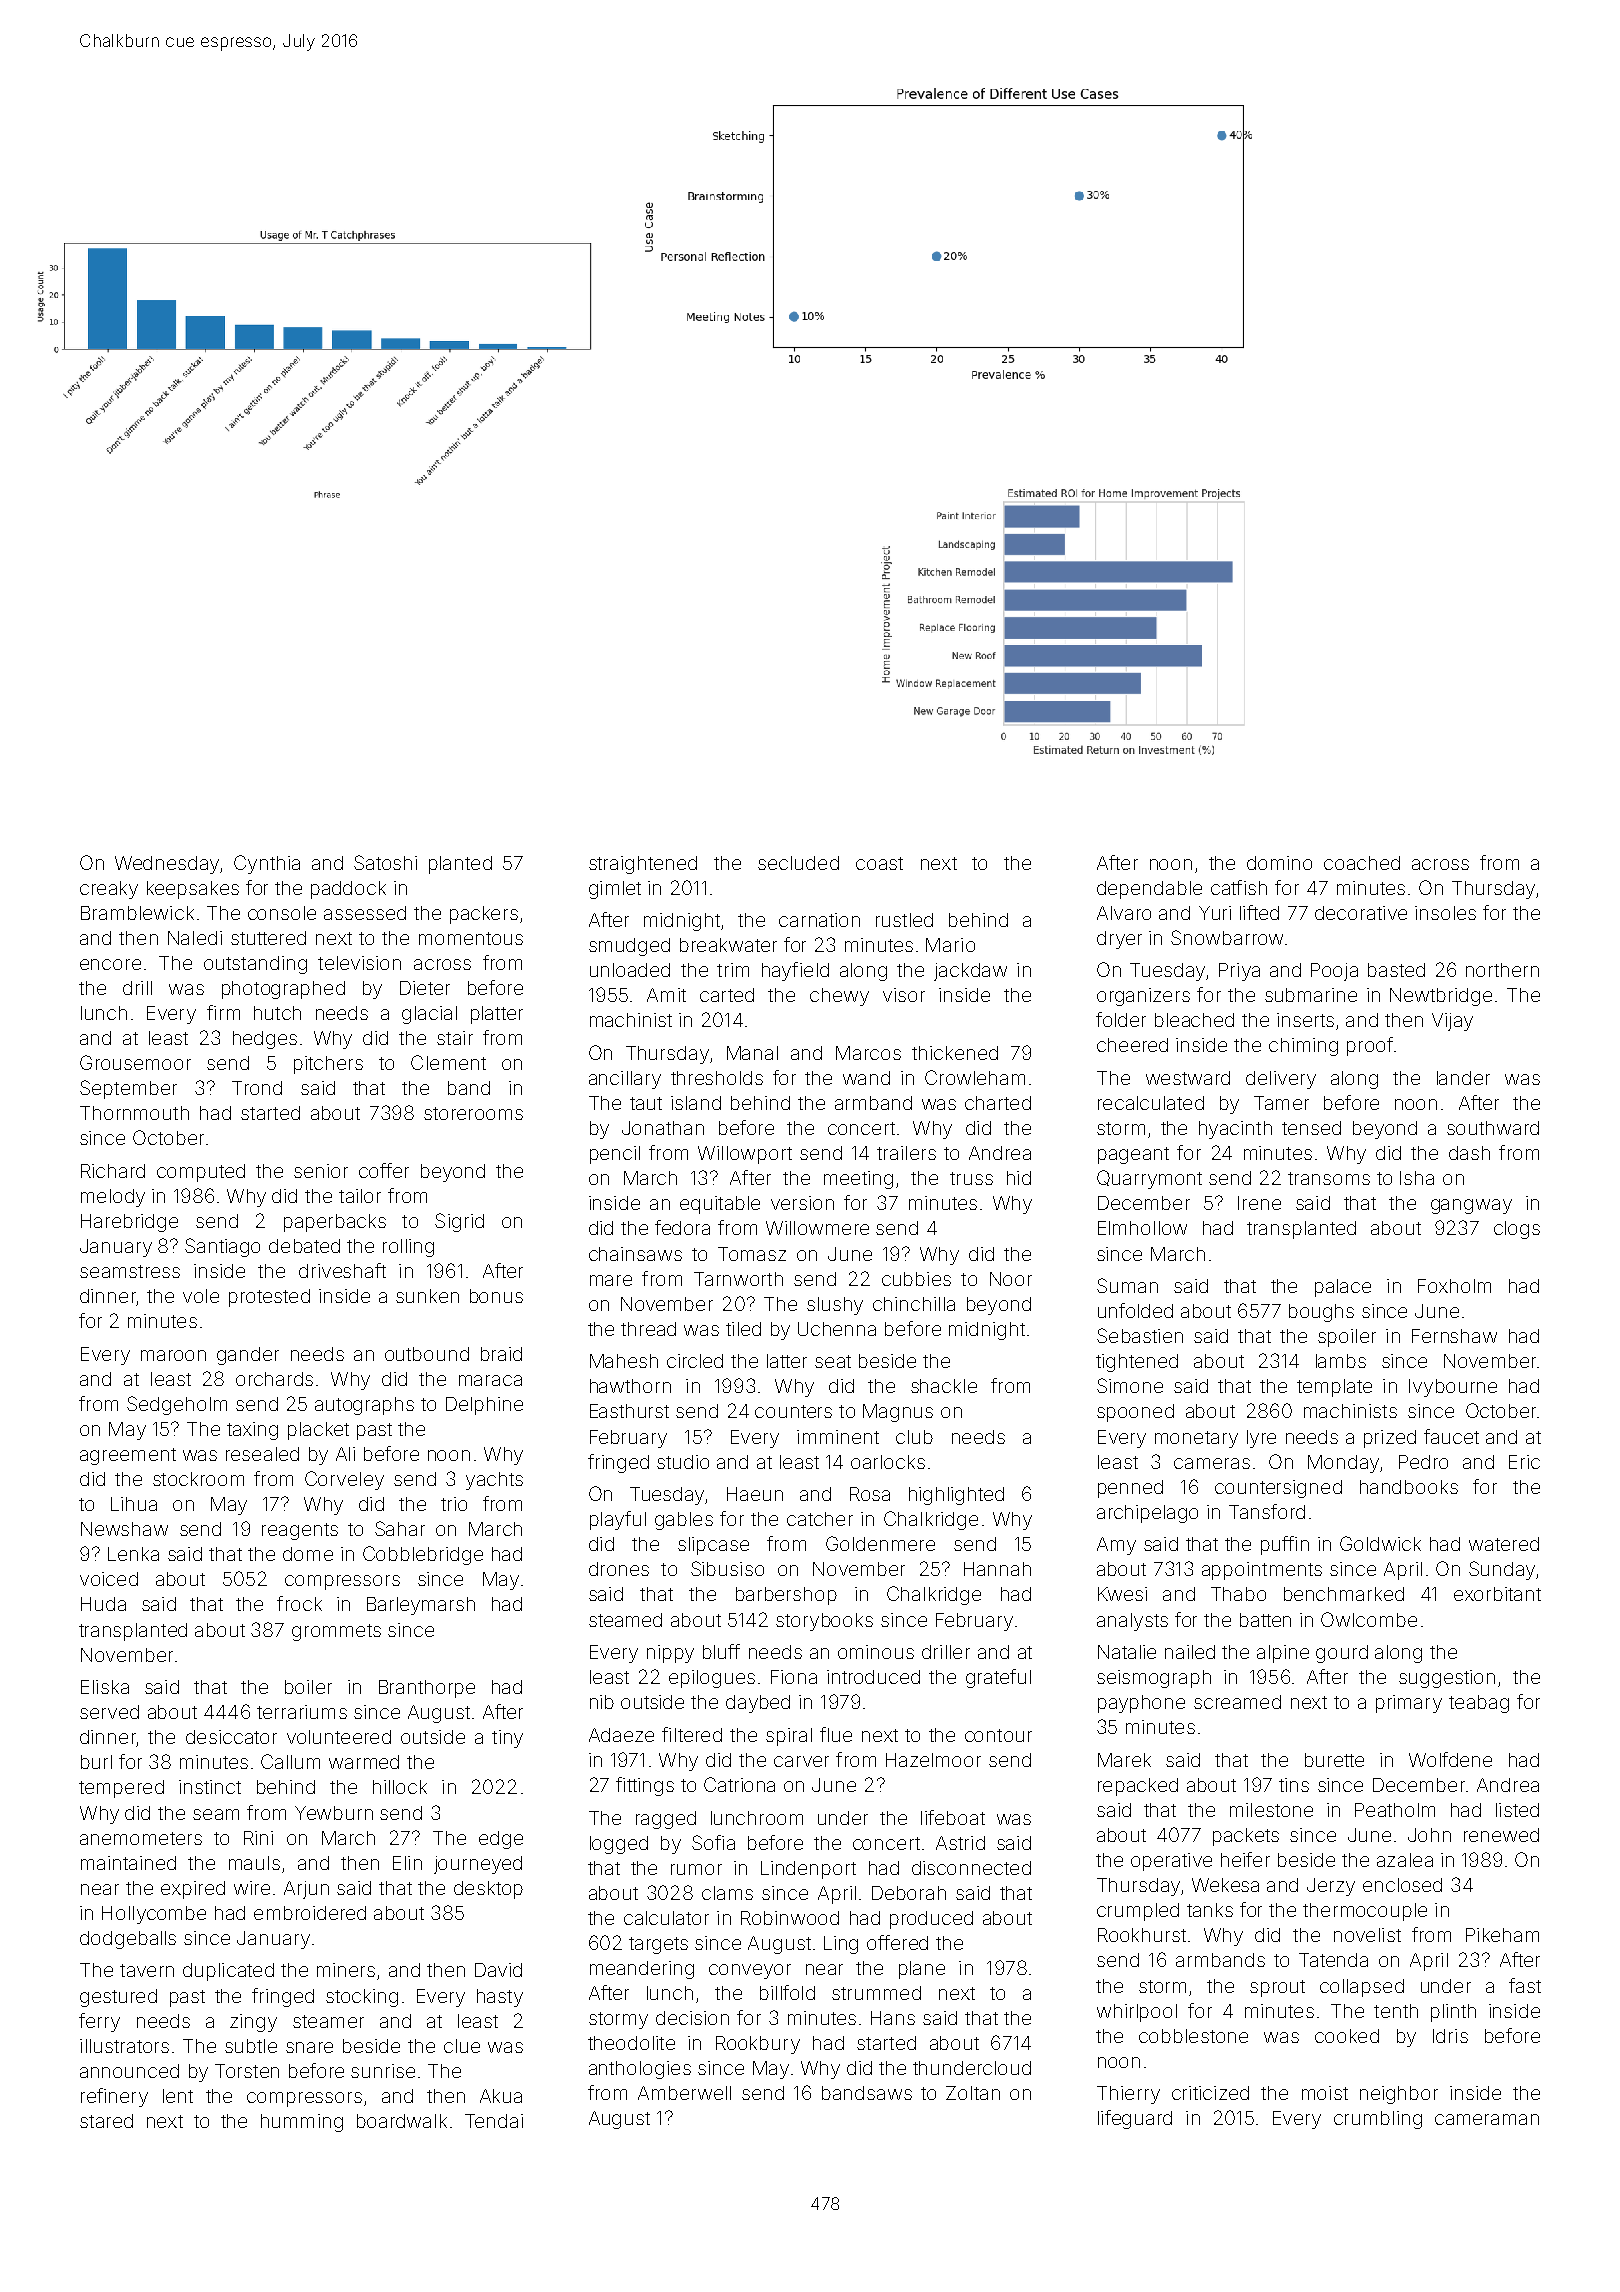 This document has height=2292, width=1620. What do you see at coordinates (1463, 1078) in the document?
I see `lander` at bounding box center [1463, 1078].
